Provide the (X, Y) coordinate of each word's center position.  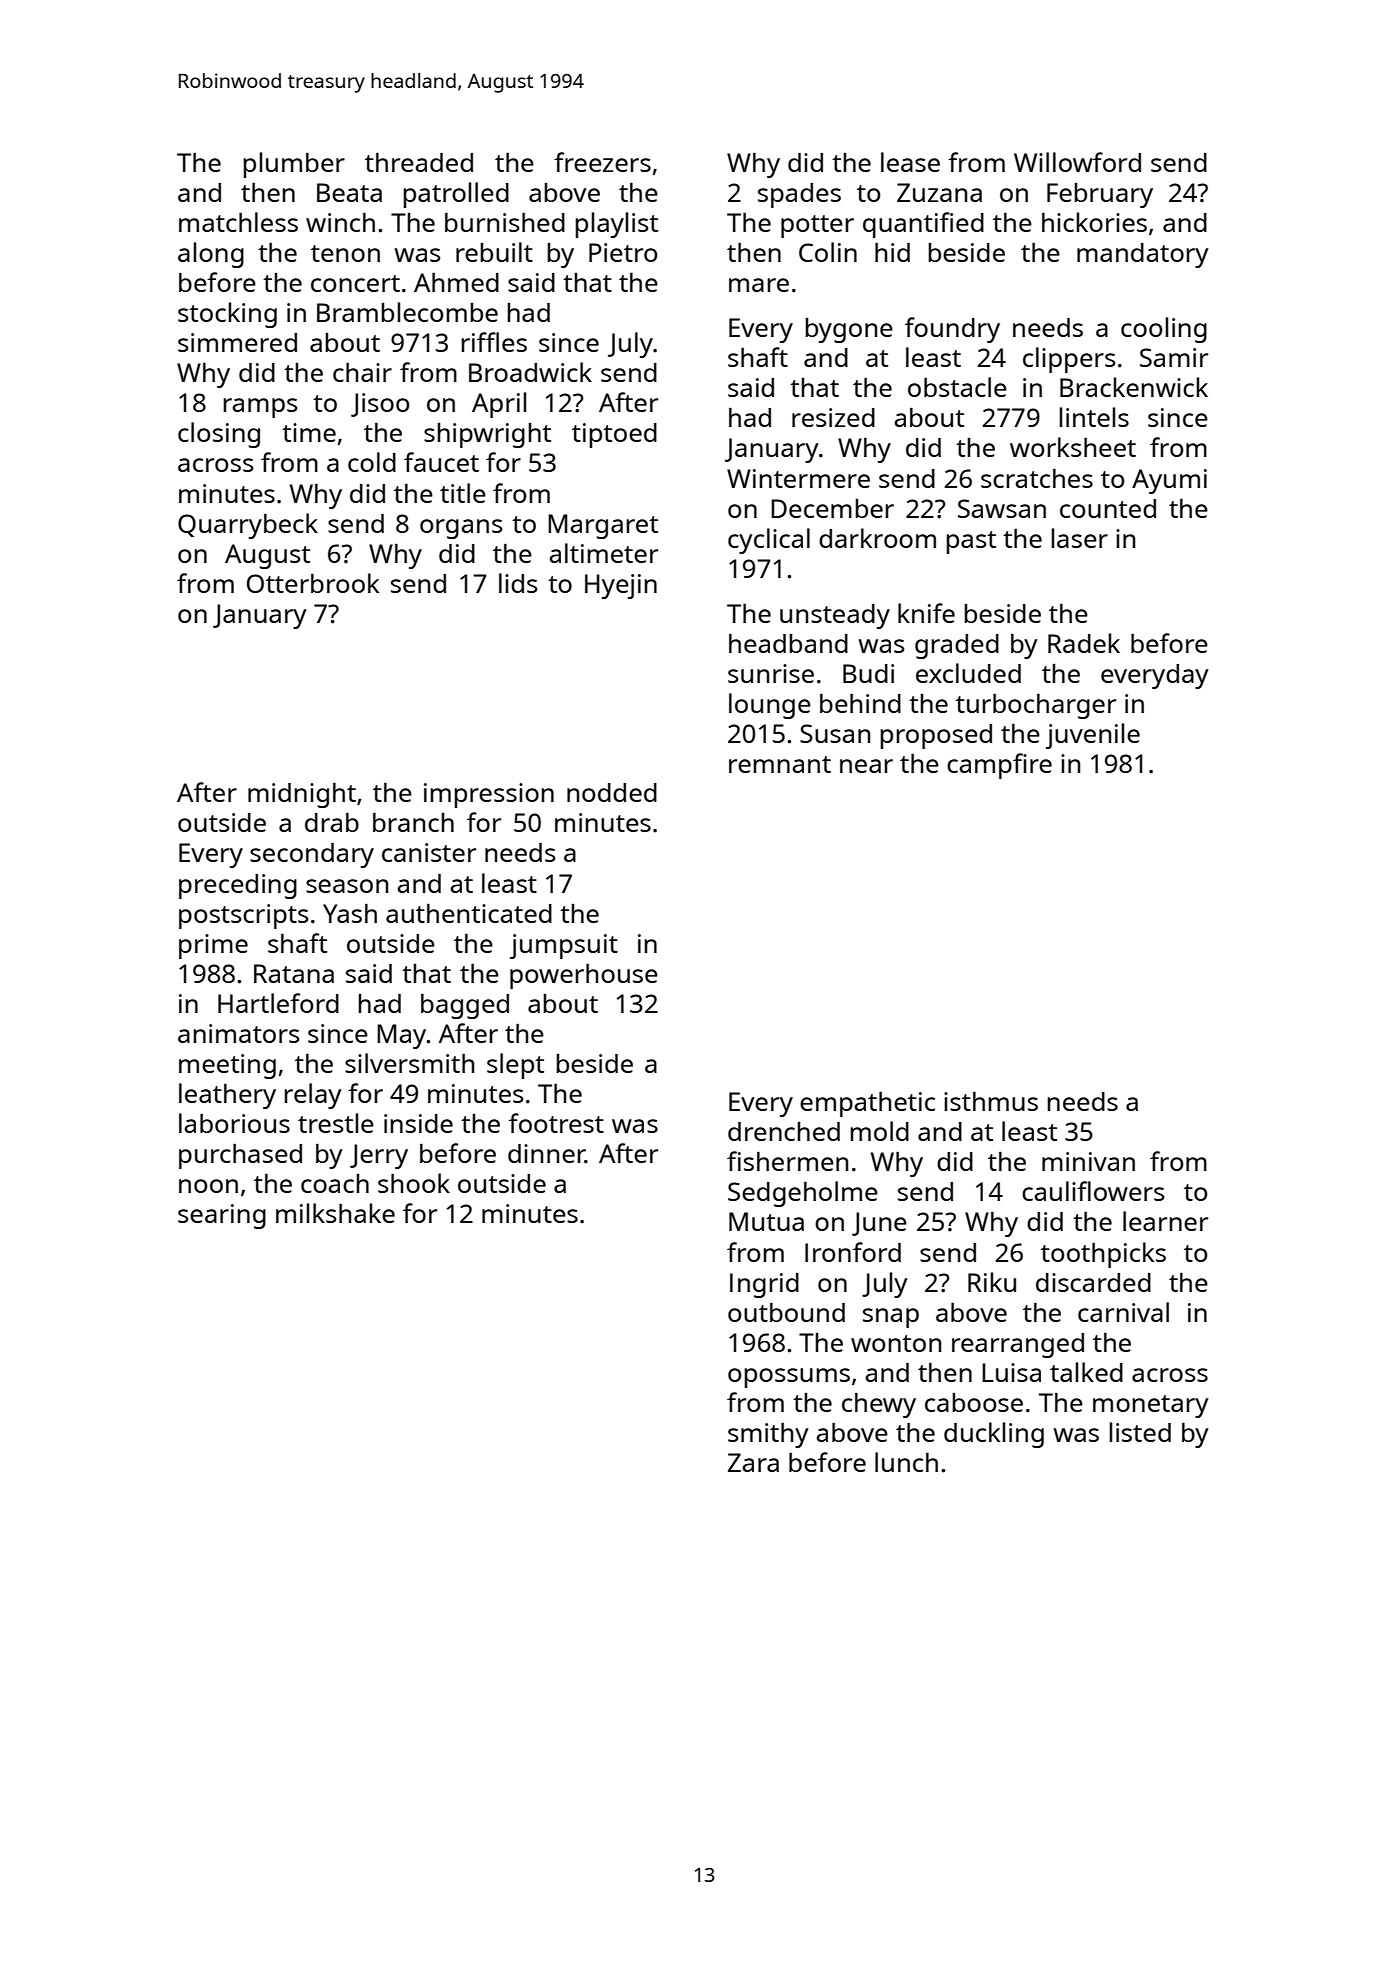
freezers (602, 162)
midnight (302, 795)
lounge (770, 706)
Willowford (1077, 162)
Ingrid (764, 1285)
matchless (238, 222)
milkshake (335, 1213)
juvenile (1093, 736)
